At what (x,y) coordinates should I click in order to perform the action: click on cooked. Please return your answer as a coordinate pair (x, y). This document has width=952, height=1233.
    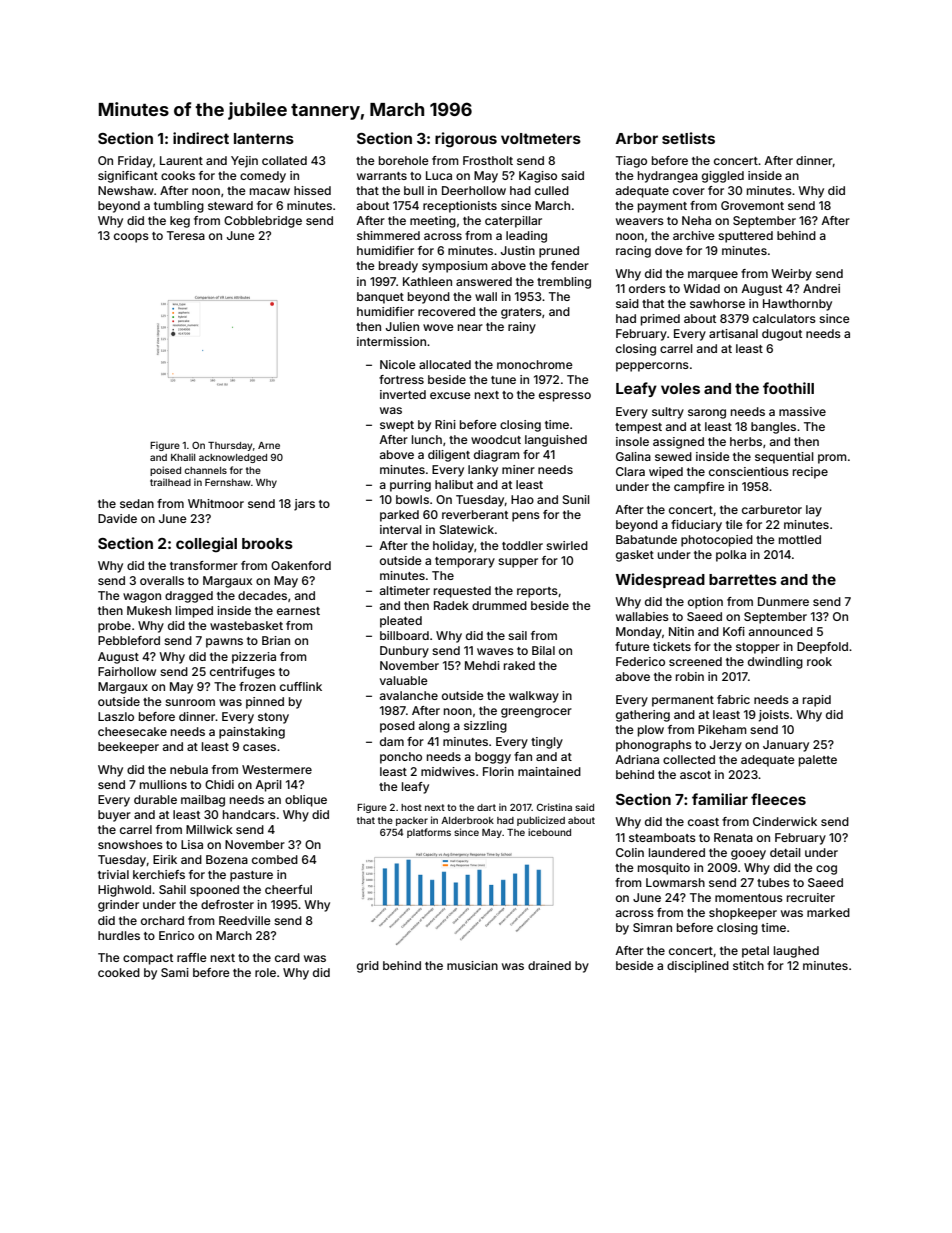
    Looking at the image, I should click on (119, 972).
